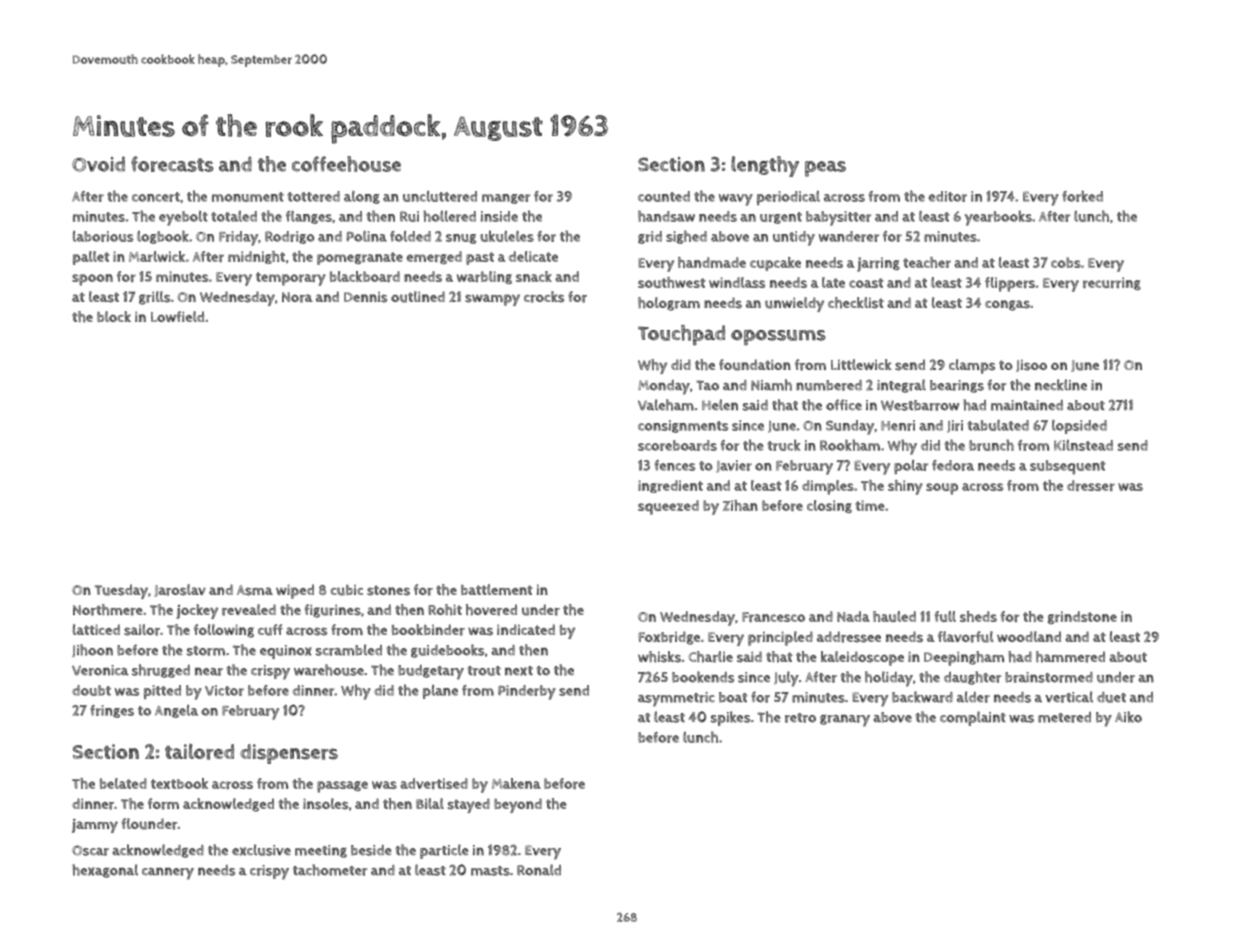 Image resolution: width=1233 pixels, height=952 pixels. Describe the element at coordinates (534, 276) in the document. I see `snack` at that location.
